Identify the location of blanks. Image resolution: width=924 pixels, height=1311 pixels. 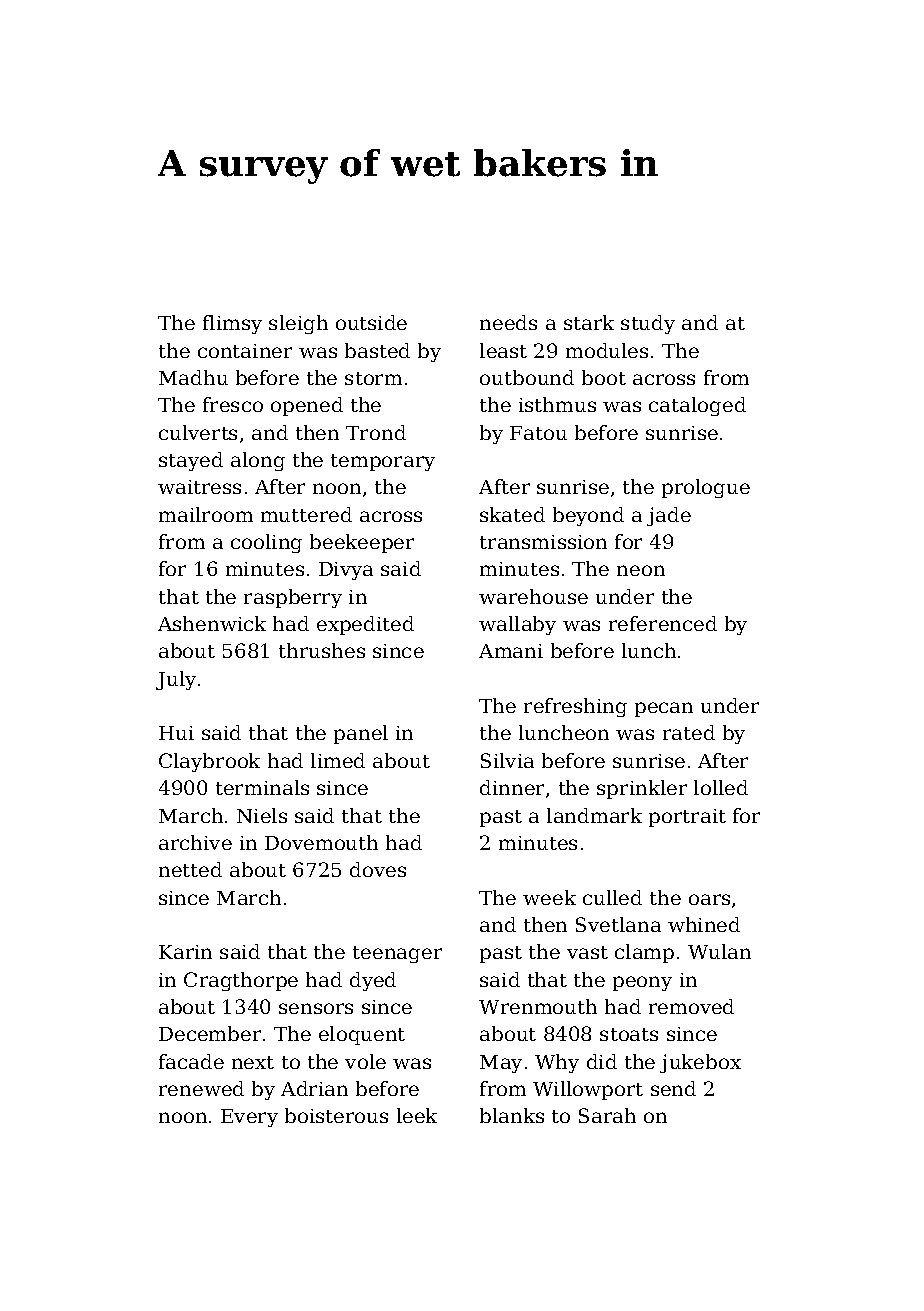
(512, 1115).
